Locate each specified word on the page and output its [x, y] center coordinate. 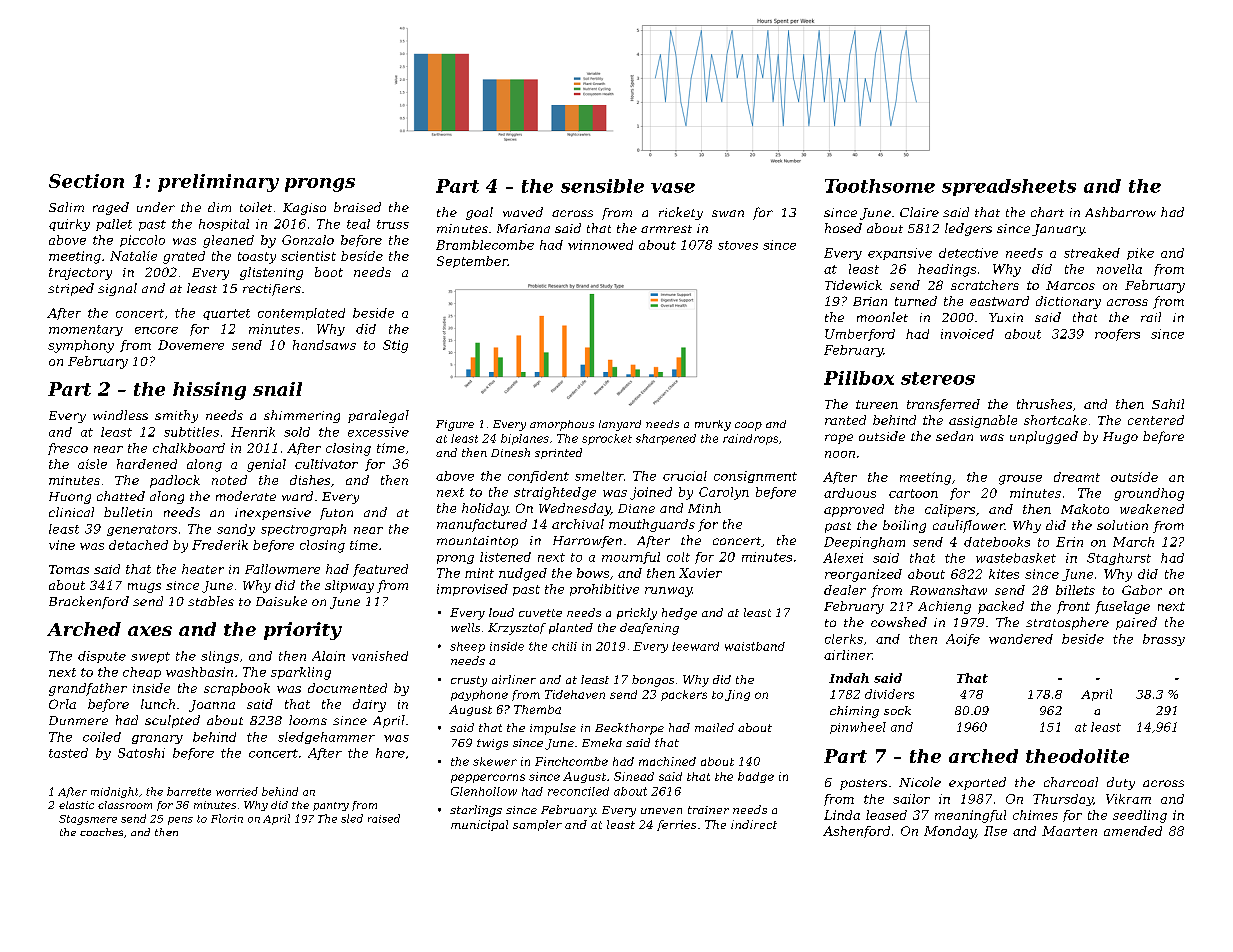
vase [673, 188]
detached [138, 545]
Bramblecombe [485, 245]
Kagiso [304, 209]
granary [157, 739]
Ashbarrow [1120, 212]
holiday [485, 509]
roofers [1117, 335]
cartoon [913, 493]
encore [156, 330]
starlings [476, 811]
